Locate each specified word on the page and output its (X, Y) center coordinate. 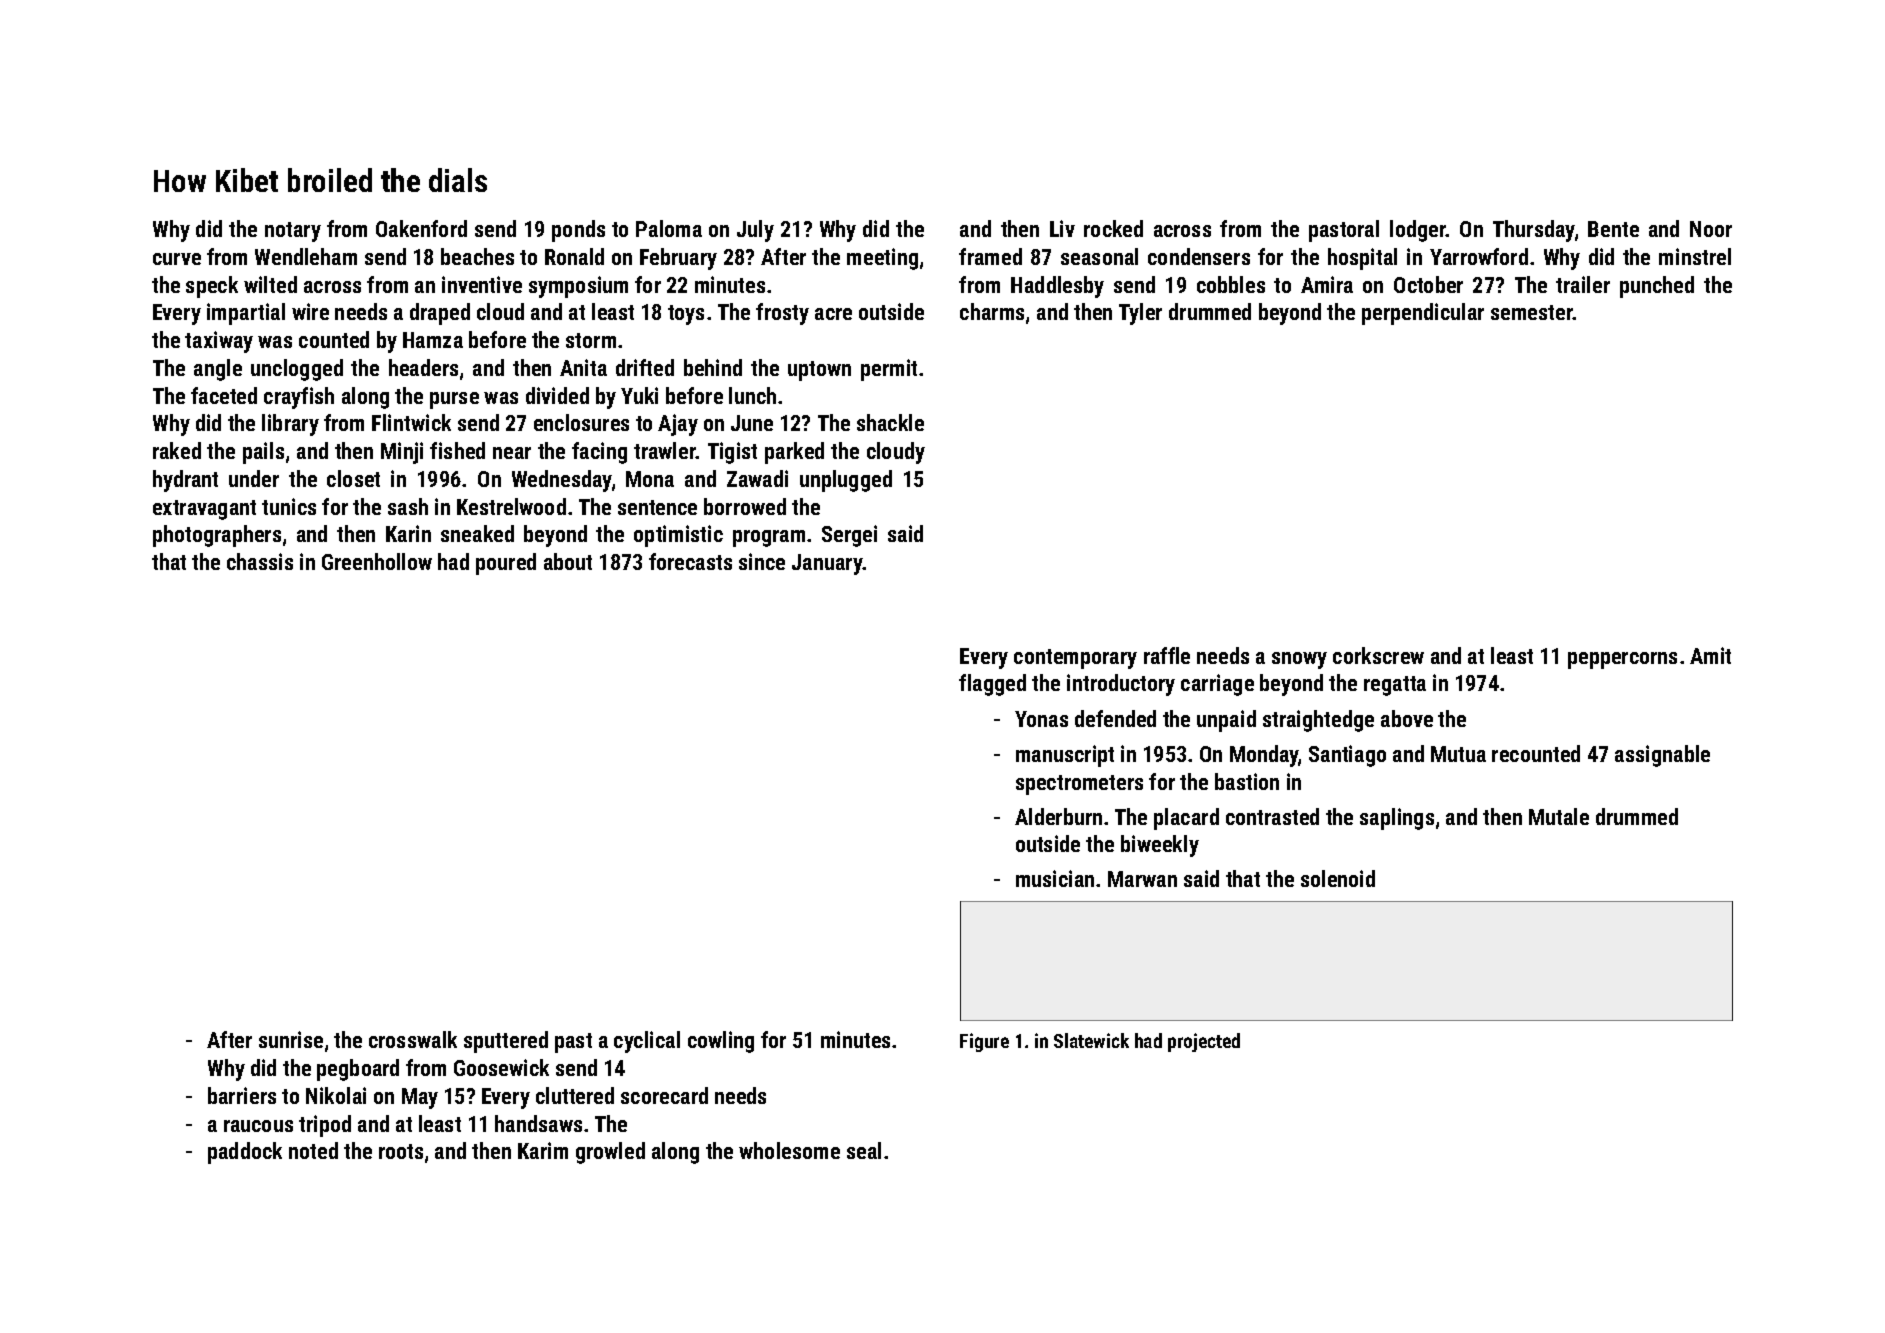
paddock (245, 1153)
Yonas (1041, 719)
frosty (782, 314)
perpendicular (1423, 314)
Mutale (1559, 816)
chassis (260, 561)
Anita (583, 367)
